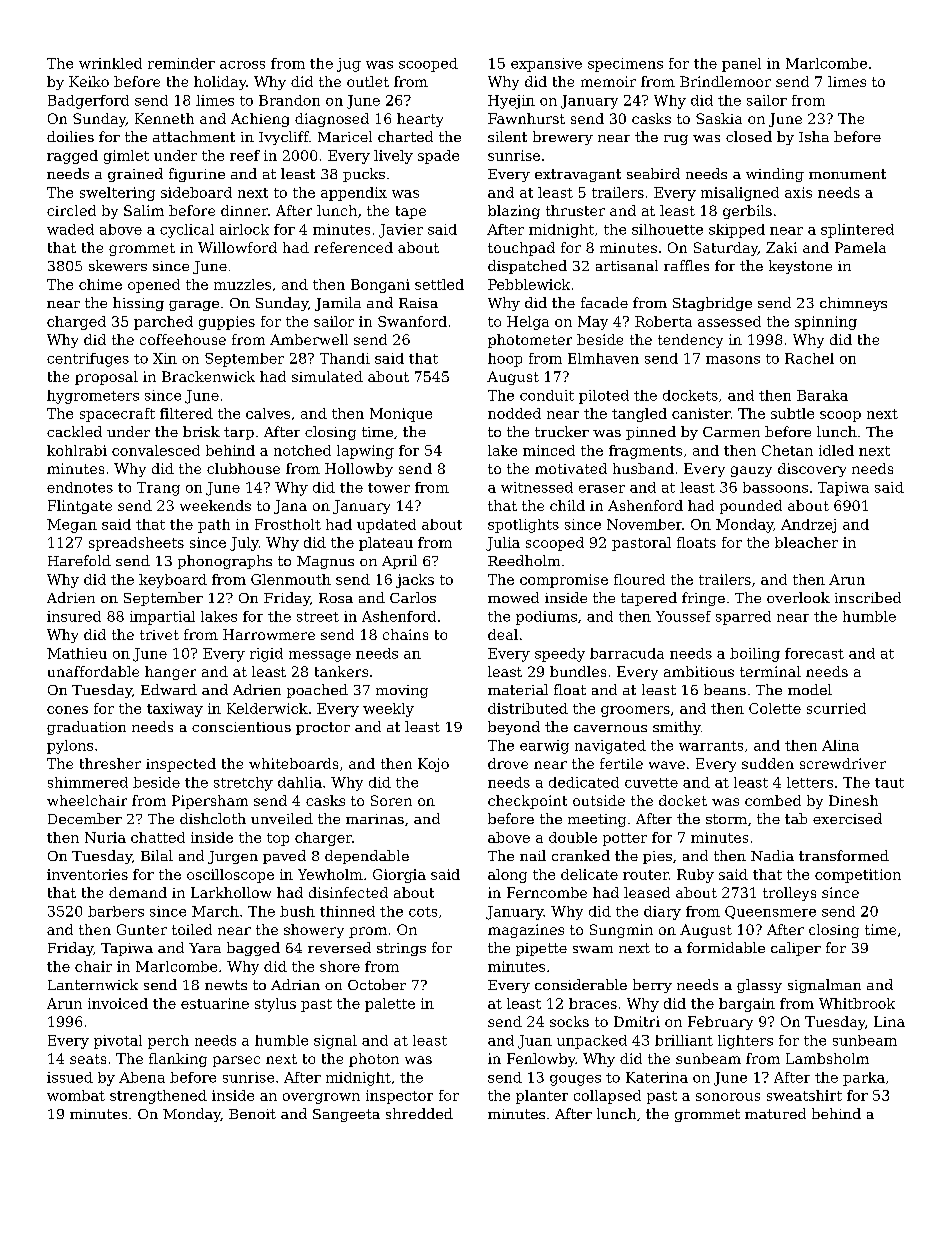 The height and width of the page is (1233, 952). I want to click on Andrzej, so click(808, 526).
